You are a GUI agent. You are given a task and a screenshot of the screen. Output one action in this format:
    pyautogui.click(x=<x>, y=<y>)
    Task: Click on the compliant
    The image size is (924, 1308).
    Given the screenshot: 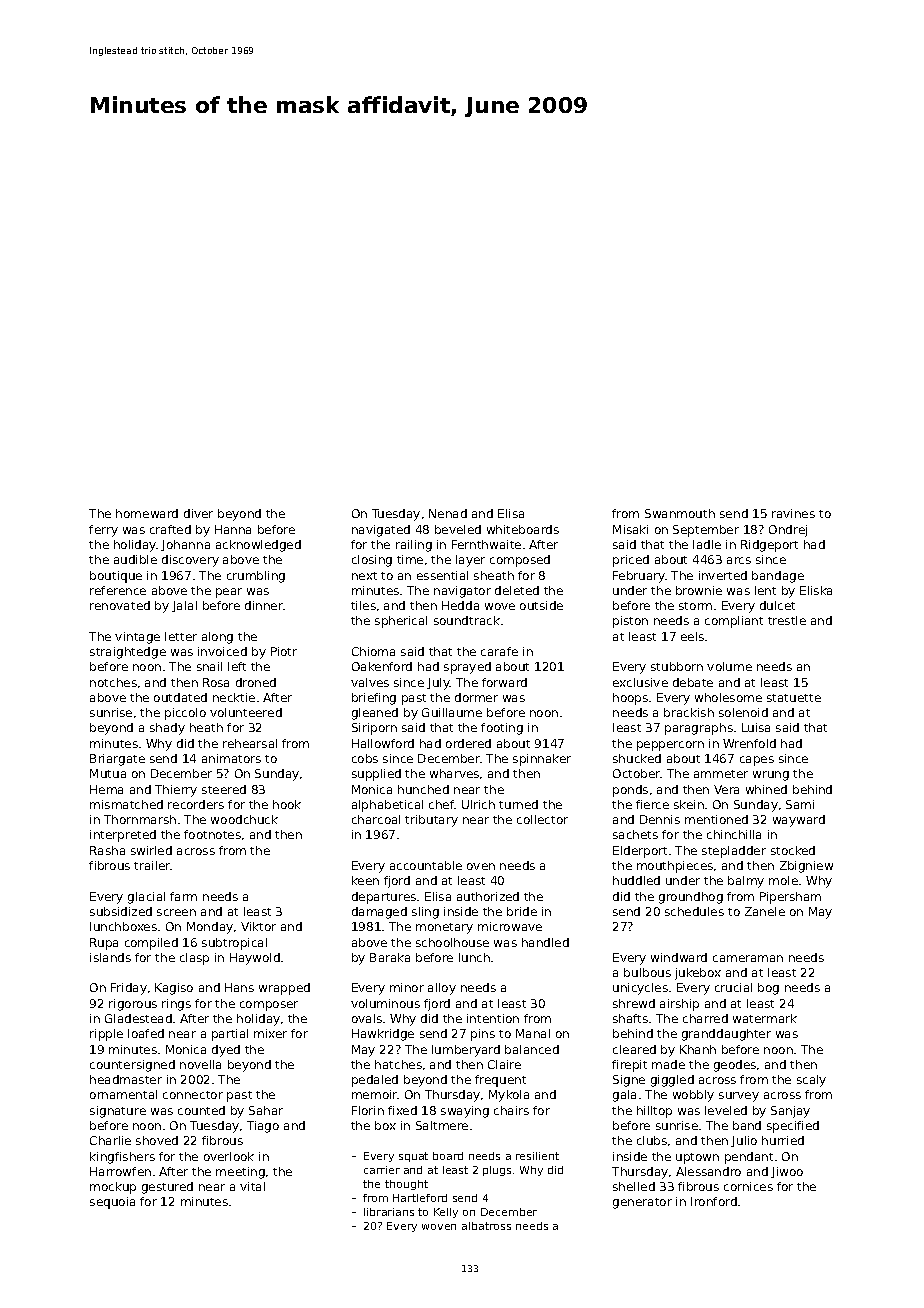 What is the action you would take?
    pyautogui.click(x=734, y=622)
